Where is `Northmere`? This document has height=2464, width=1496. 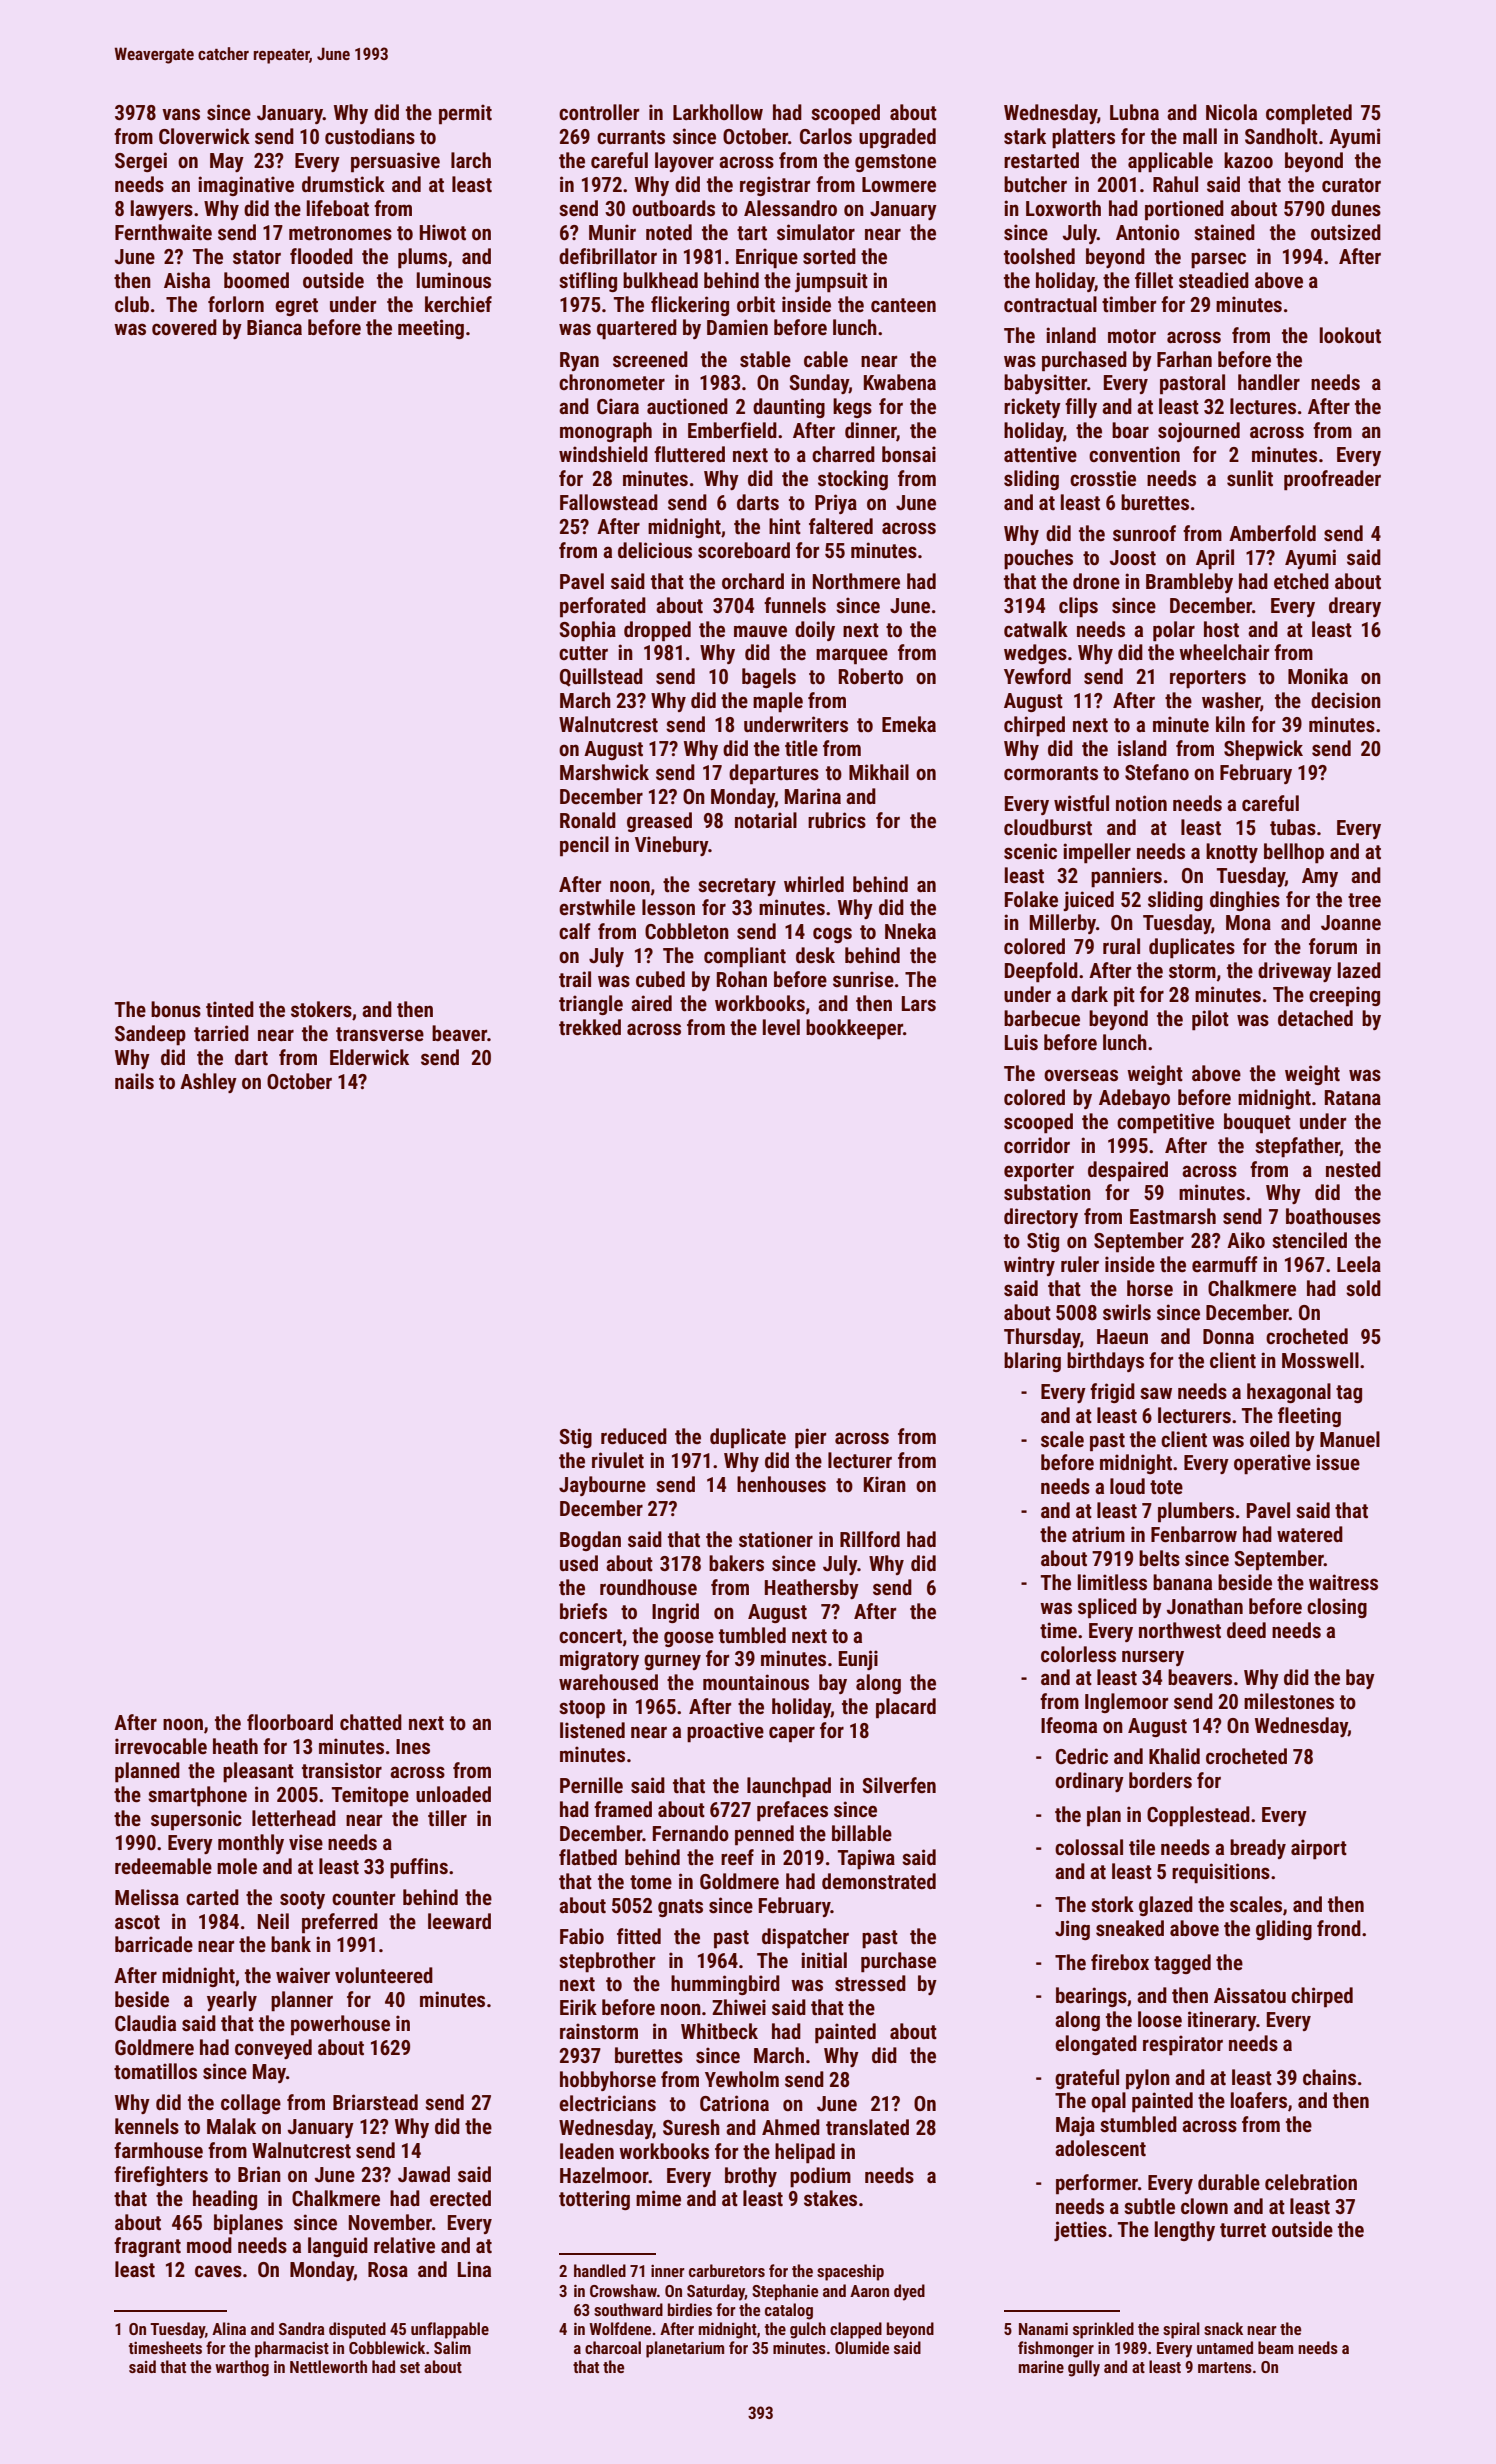
Northmere is located at coordinates (856, 581).
